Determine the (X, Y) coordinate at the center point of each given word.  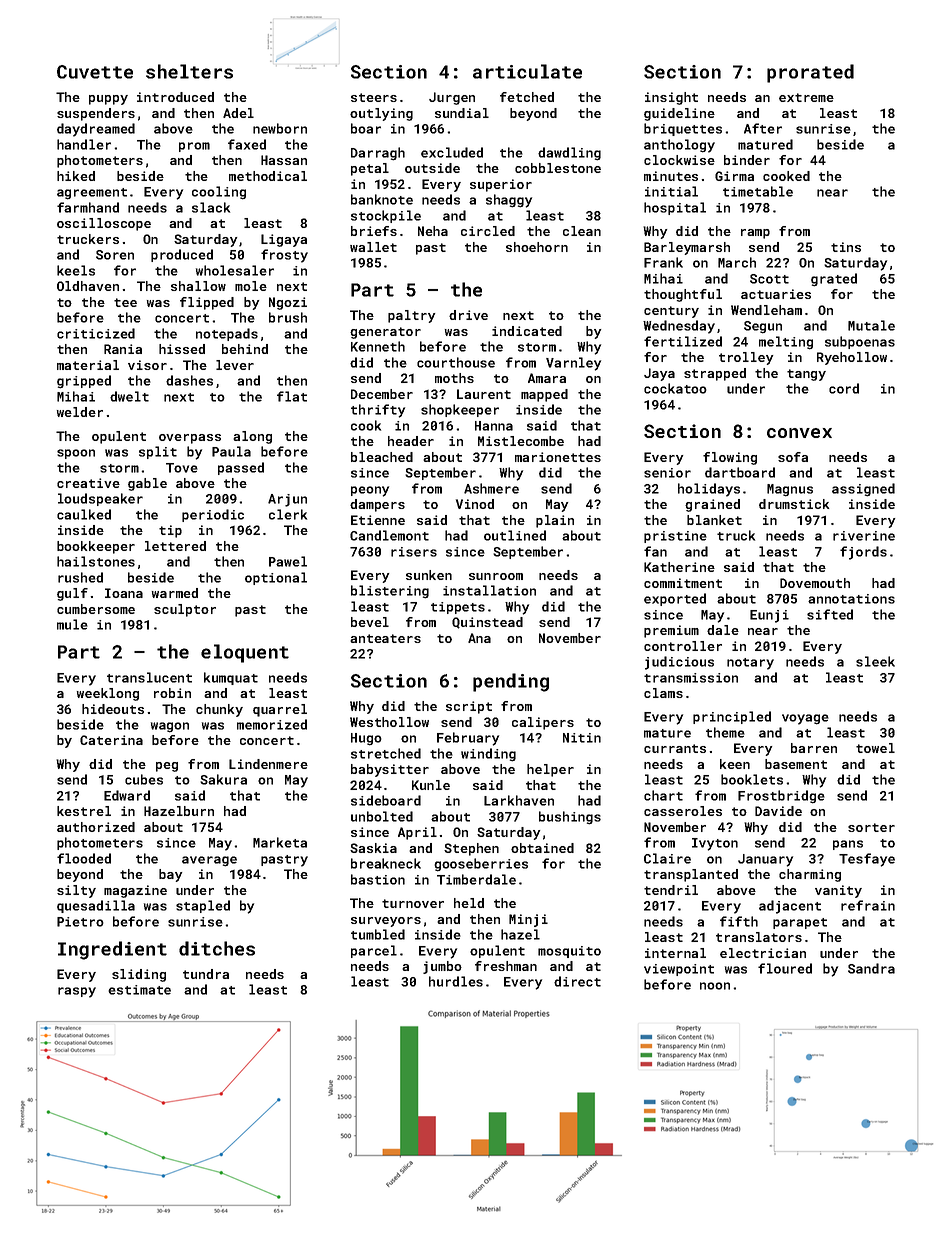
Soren (115, 255)
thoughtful (683, 295)
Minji (528, 920)
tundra (206, 974)
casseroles (683, 811)
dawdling (569, 154)
